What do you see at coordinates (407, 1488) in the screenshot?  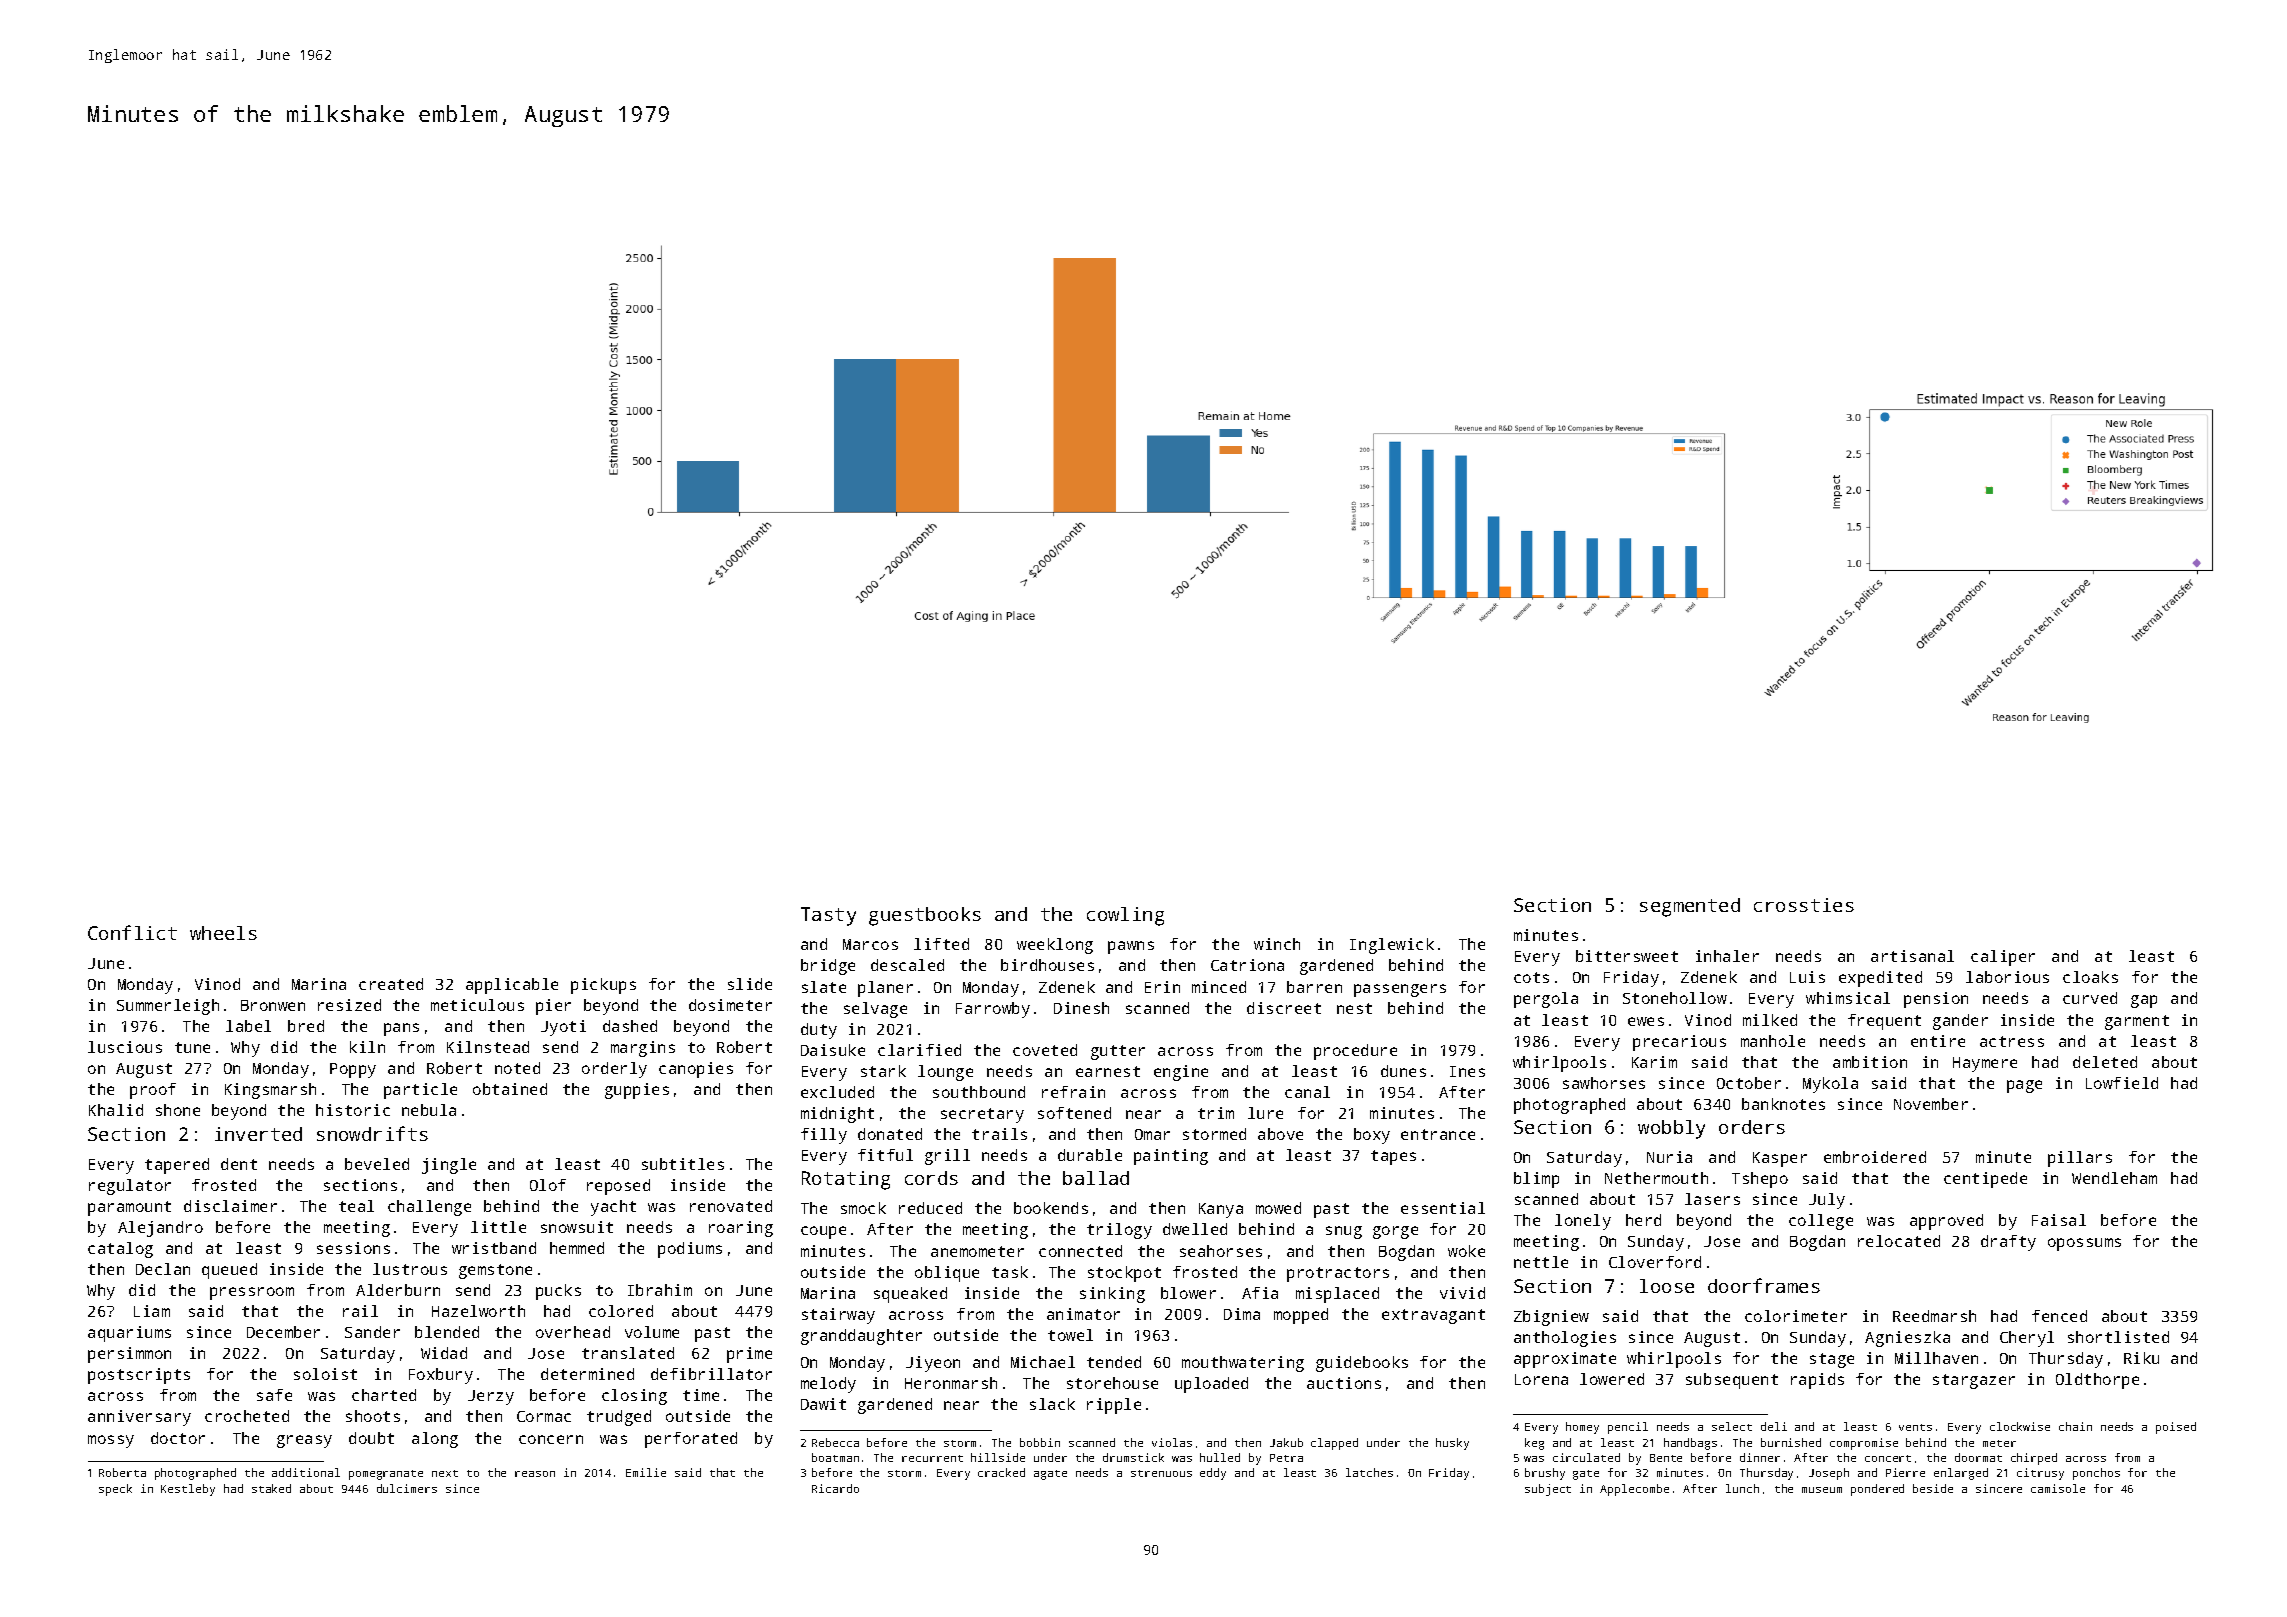 I see `dulcimers` at bounding box center [407, 1488].
